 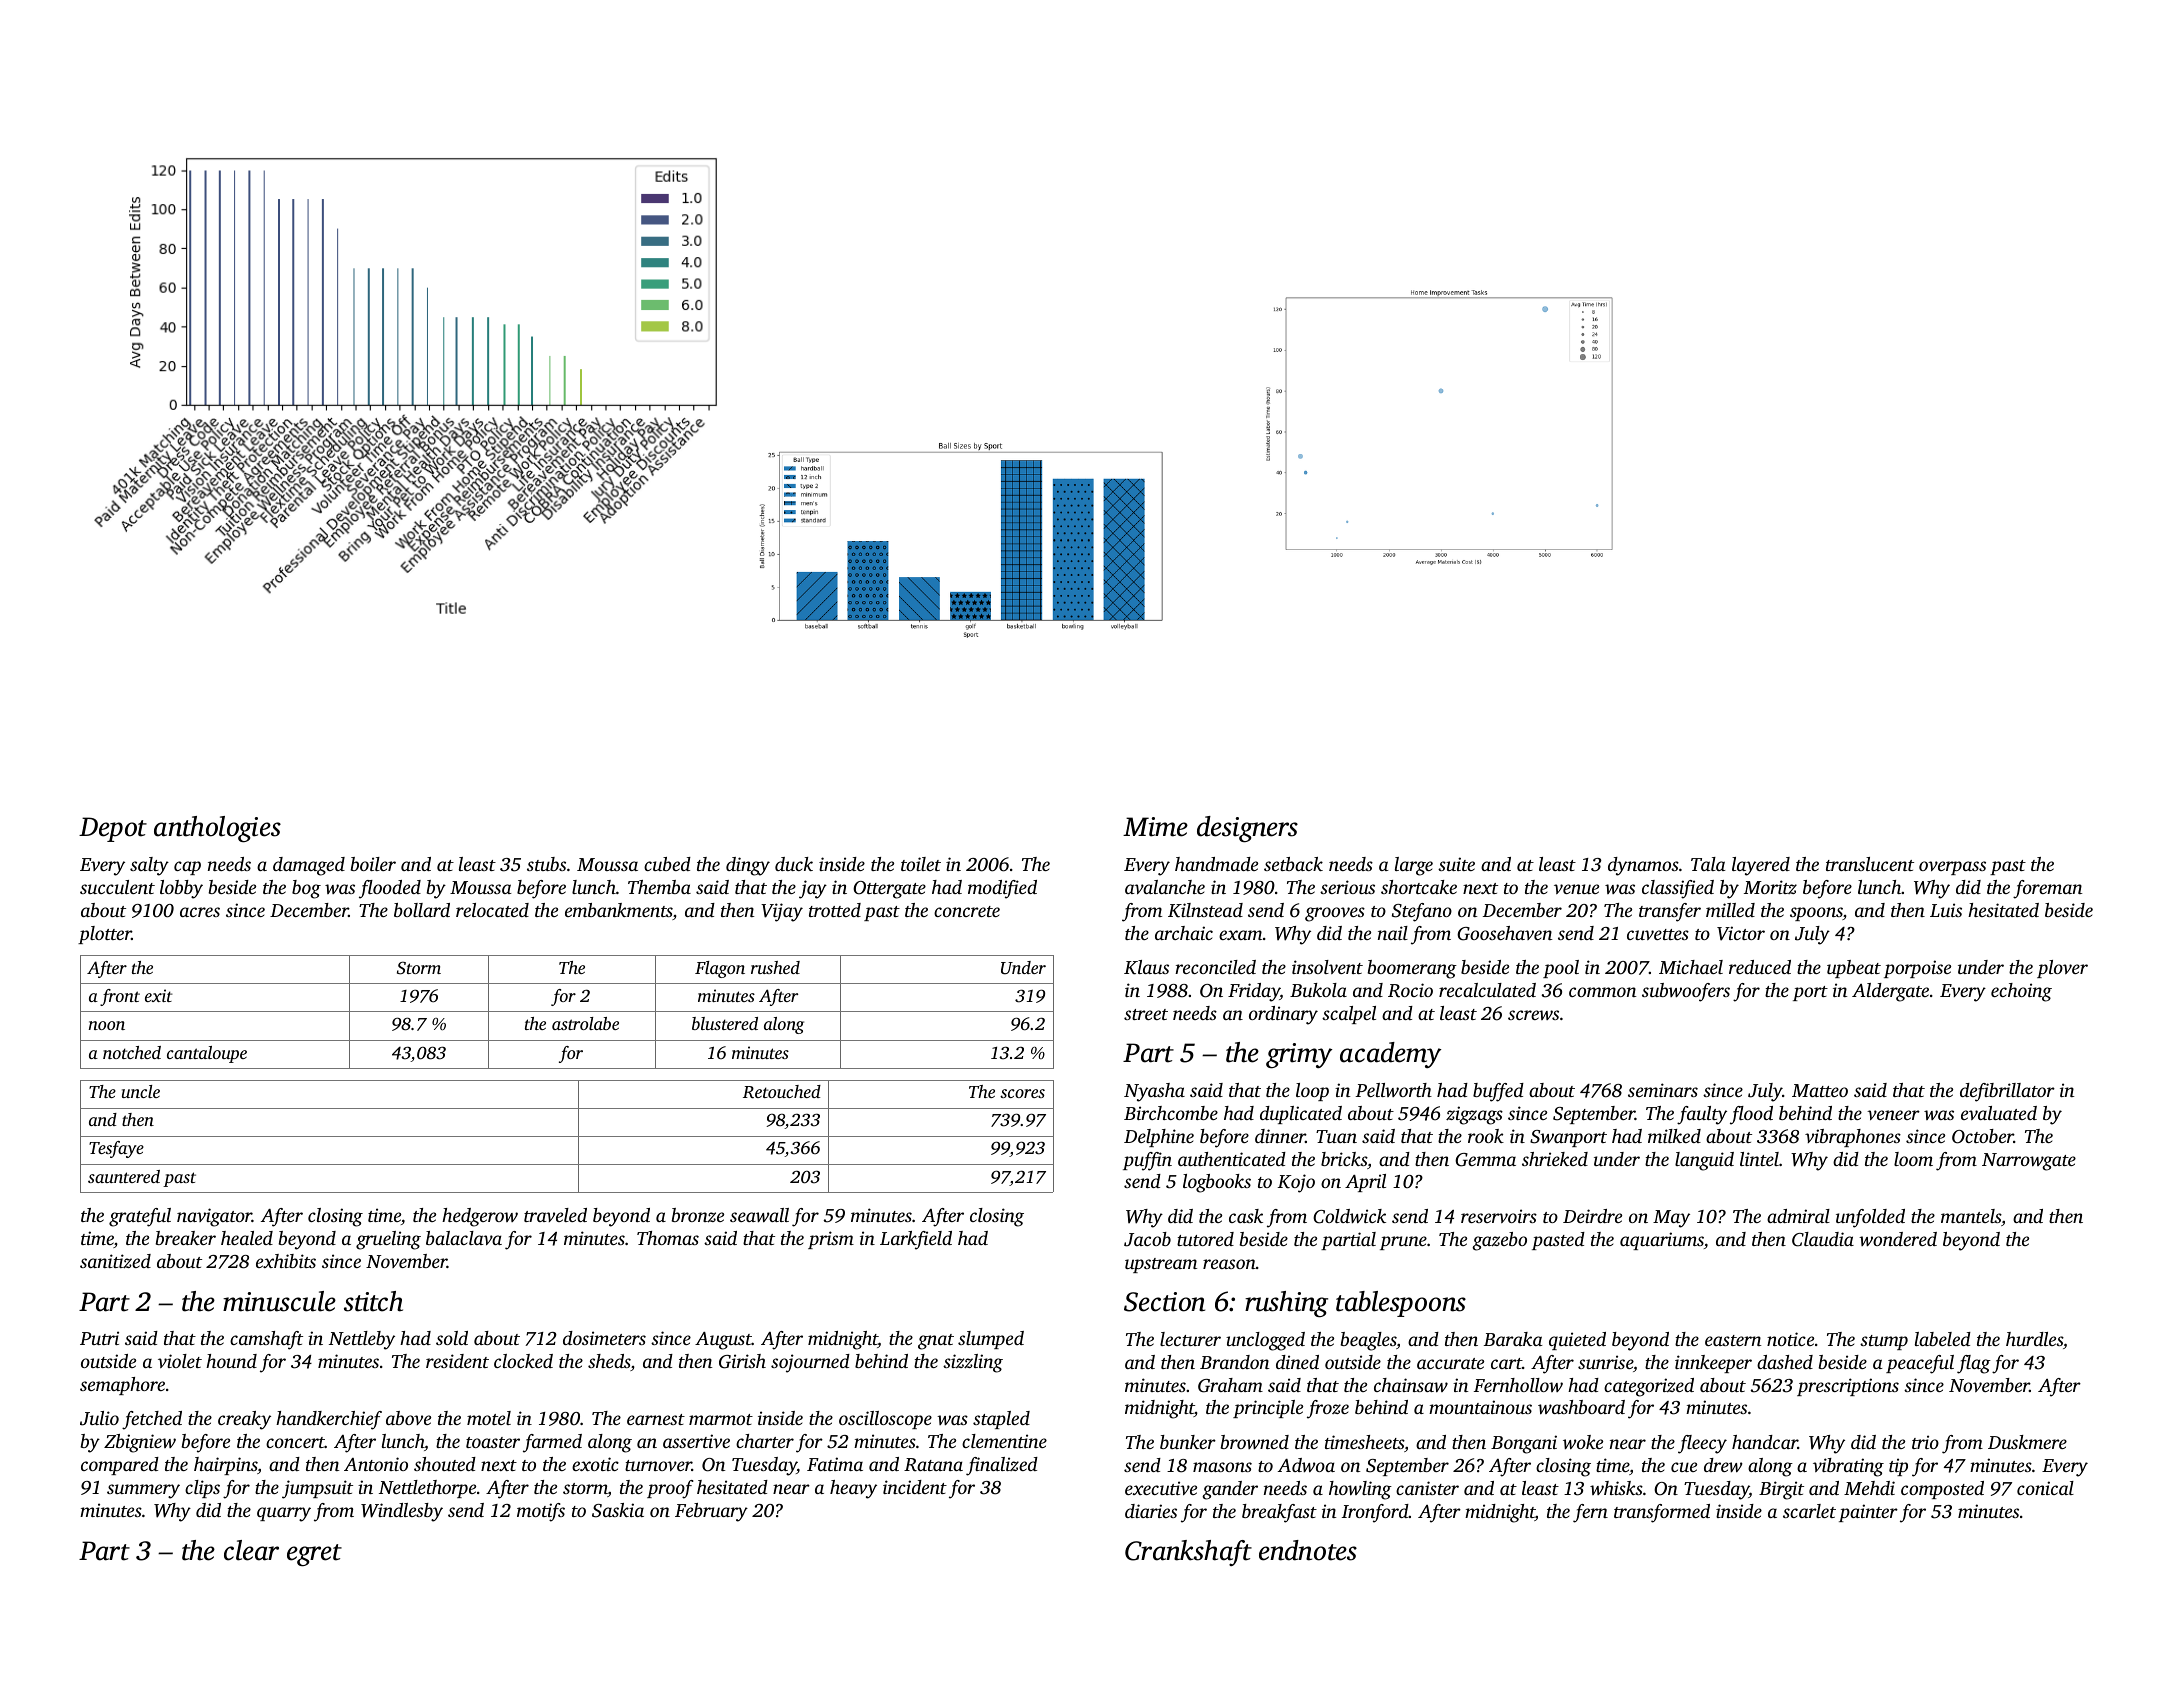 I want to click on sanitized, so click(x=115, y=1261).
